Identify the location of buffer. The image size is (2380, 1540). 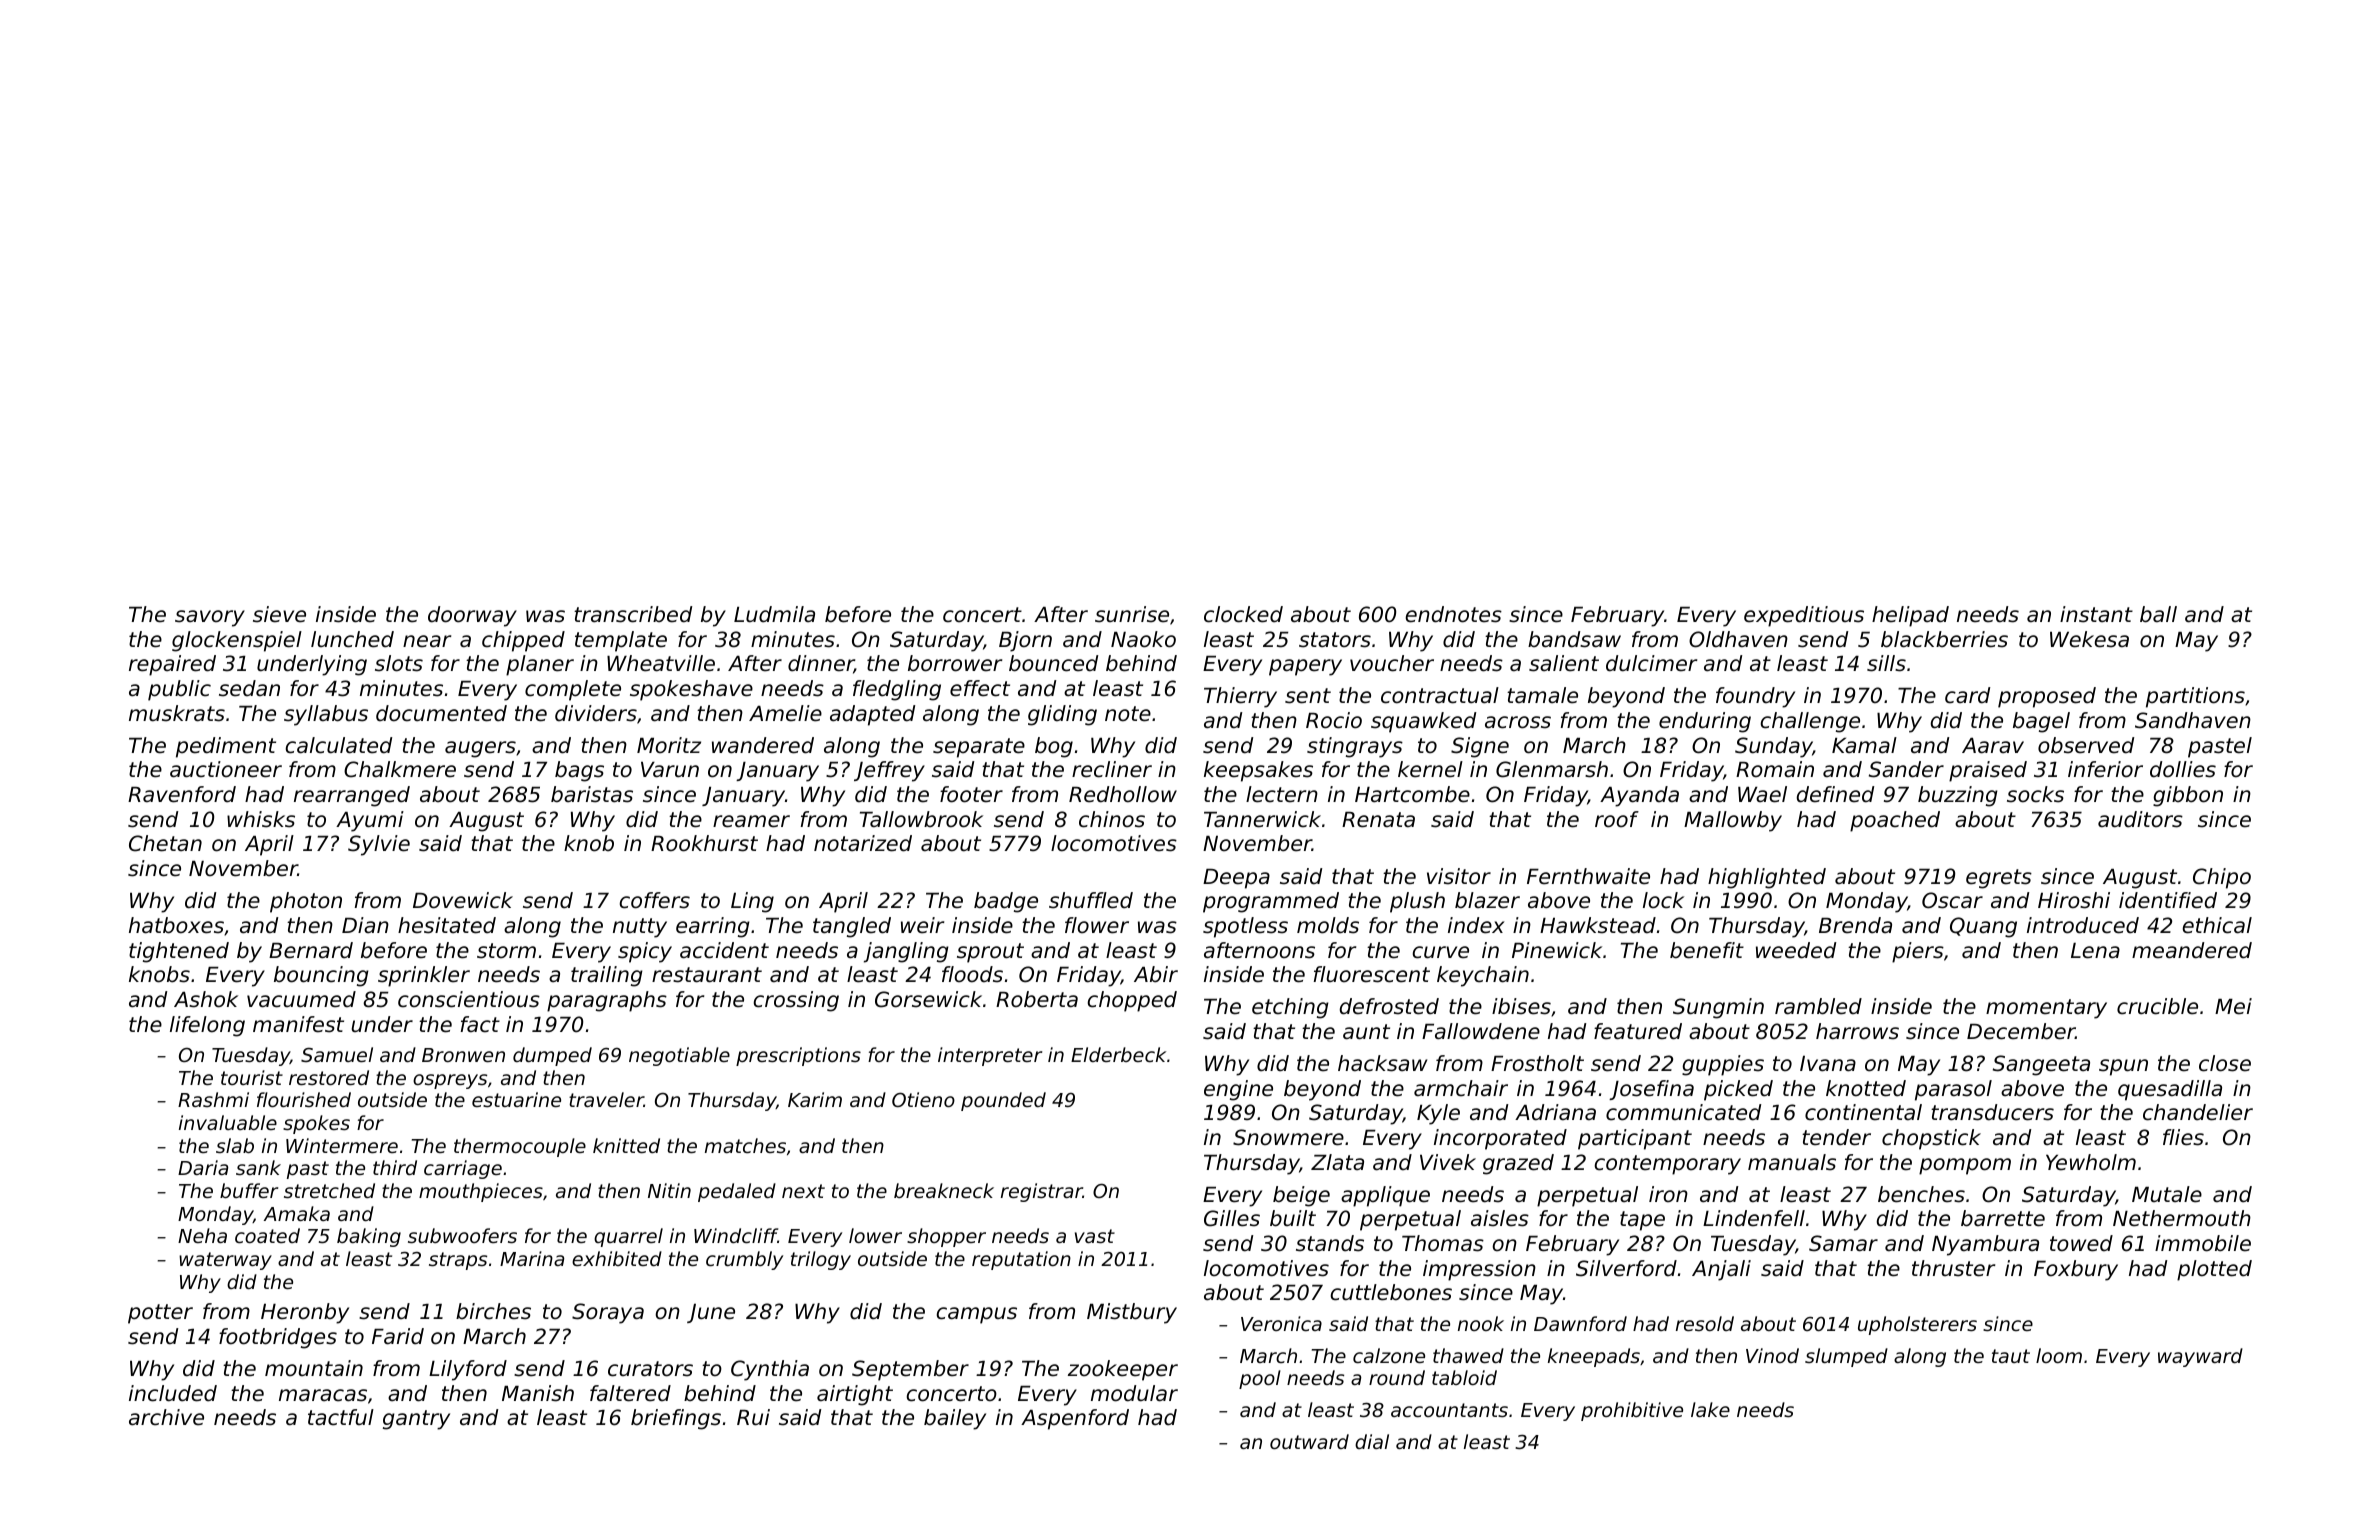
(249, 1190).
